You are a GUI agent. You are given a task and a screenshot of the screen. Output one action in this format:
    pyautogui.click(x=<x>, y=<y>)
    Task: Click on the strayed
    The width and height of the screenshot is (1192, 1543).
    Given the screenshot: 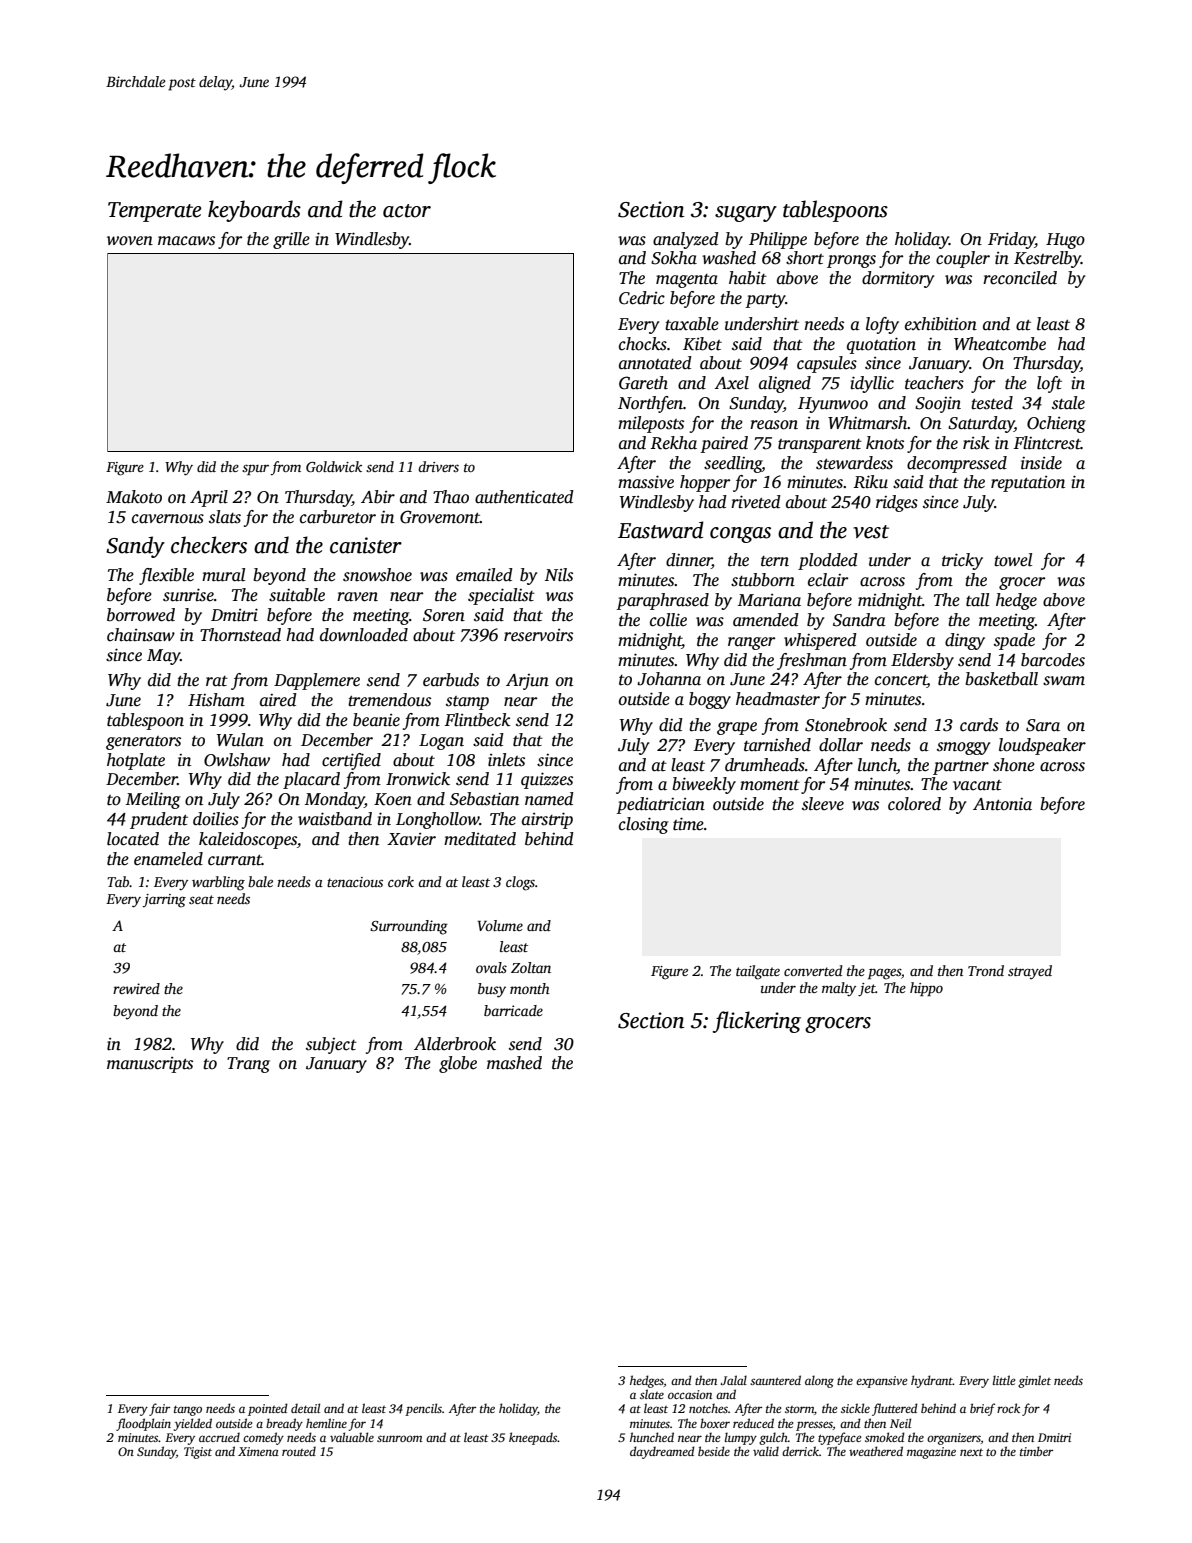 What is the action you would take?
    pyautogui.click(x=1030, y=972)
